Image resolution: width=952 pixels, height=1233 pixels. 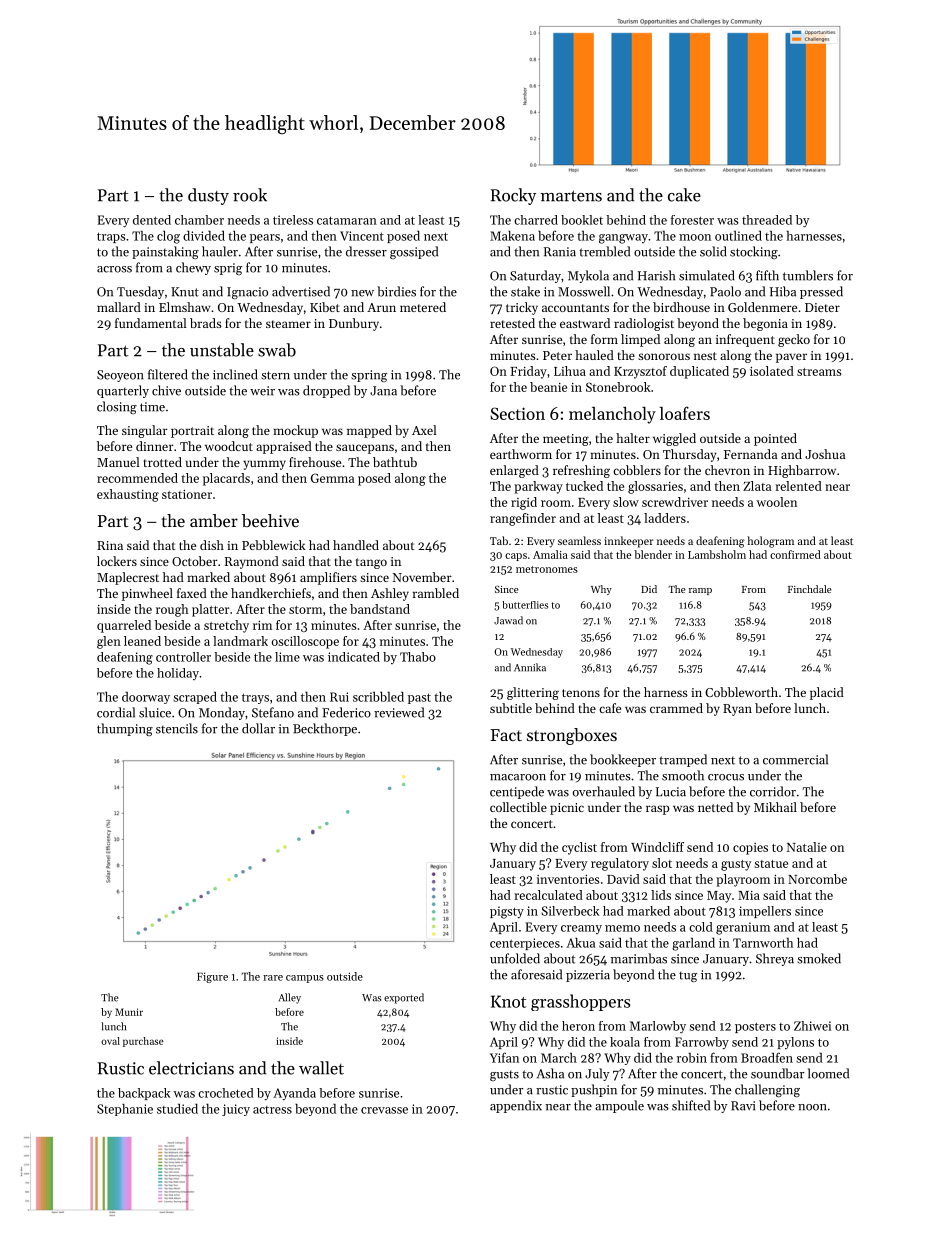 I want to click on Jawad, so click(x=508, y=620).
